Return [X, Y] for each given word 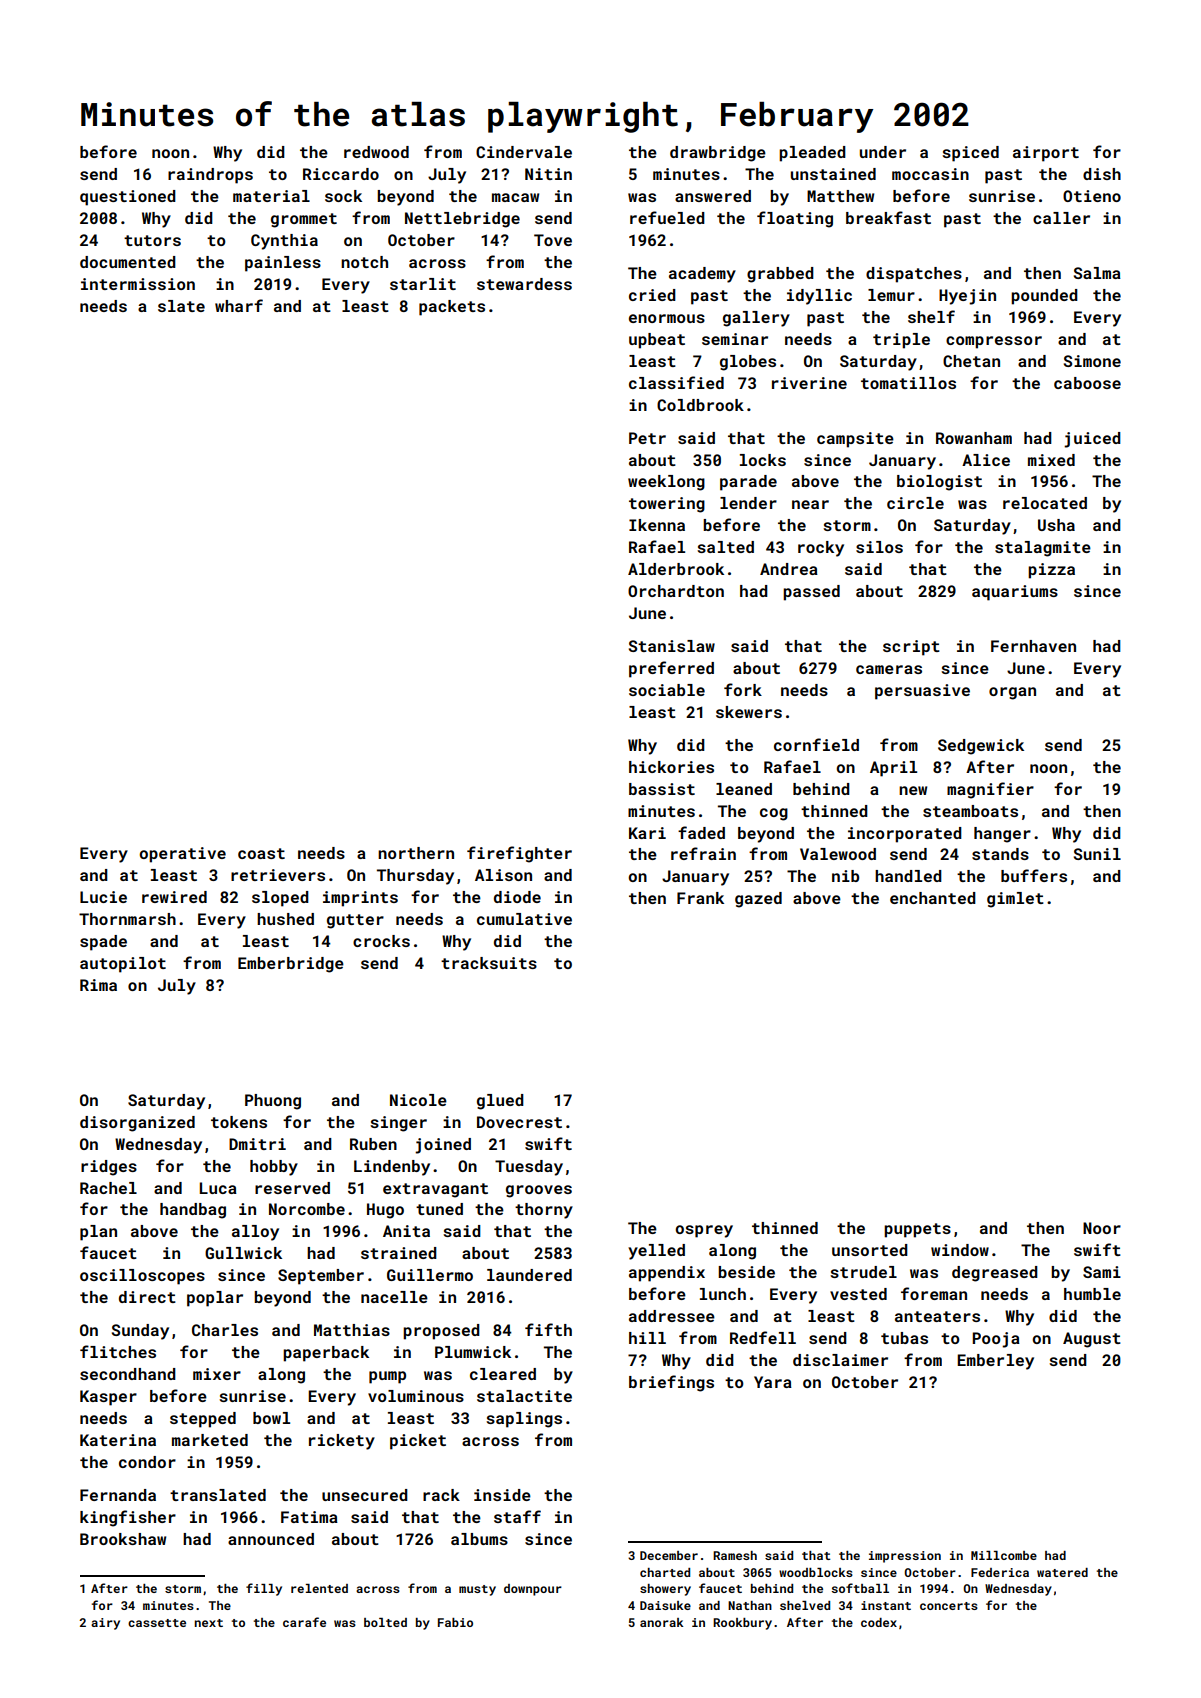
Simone [1092, 361]
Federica [1000, 1572]
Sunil [1097, 854]
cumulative [524, 919]
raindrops [210, 176]
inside [502, 1495]
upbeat [657, 341]
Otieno [1092, 196]
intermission [138, 284]
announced [271, 1539]
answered [713, 196]
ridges [109, 1168]
